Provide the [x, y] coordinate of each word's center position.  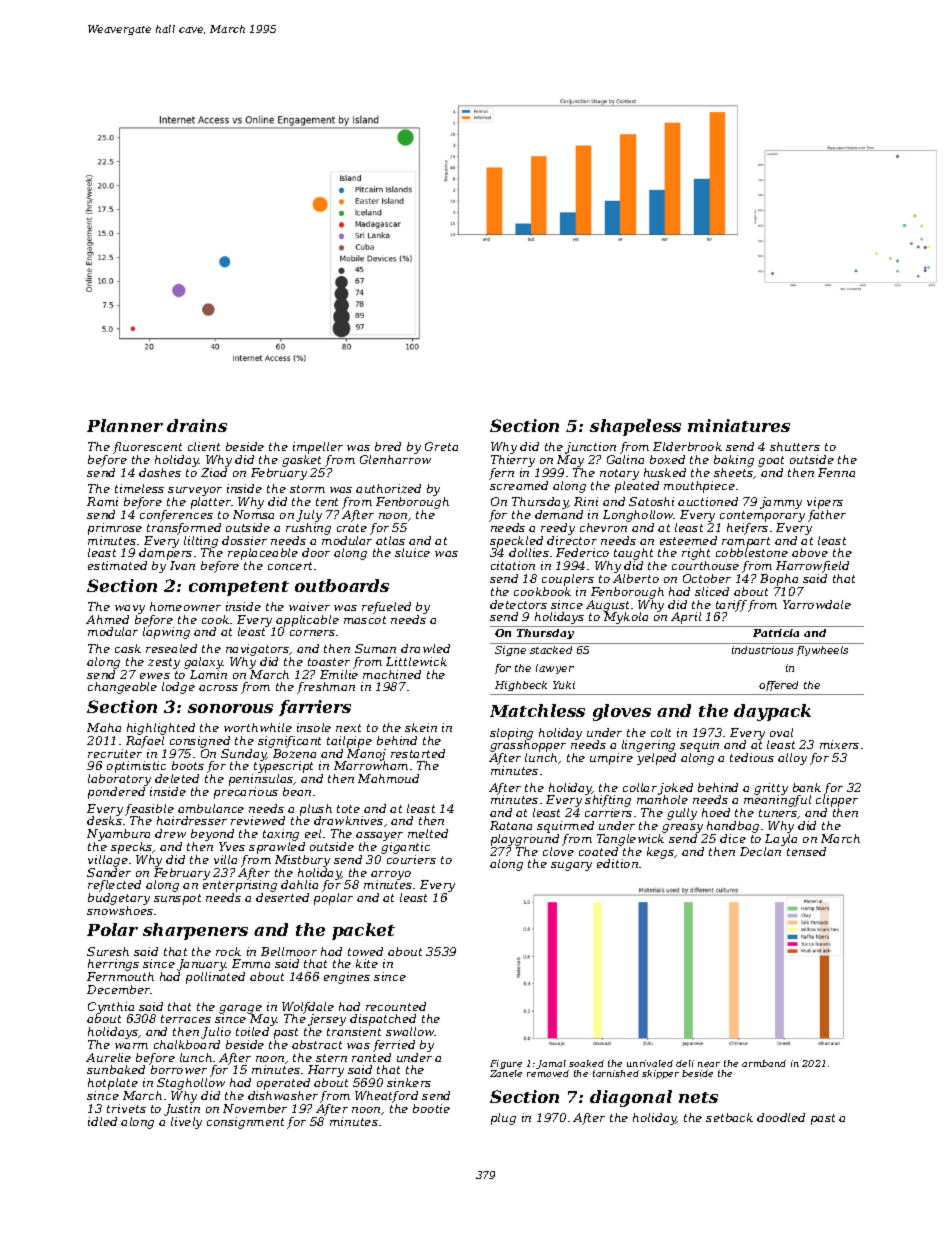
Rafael [145, 742]
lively [186, 1123]
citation [513, 565]
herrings [113, 965]
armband [764, 1063]
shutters [795, 446]
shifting [608, 801]
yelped [656, 759]
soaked [586, 1063]
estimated [117, 565]
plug [503, 1119]
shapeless [635, 427]
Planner [125, 425]
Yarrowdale [817, 604]
